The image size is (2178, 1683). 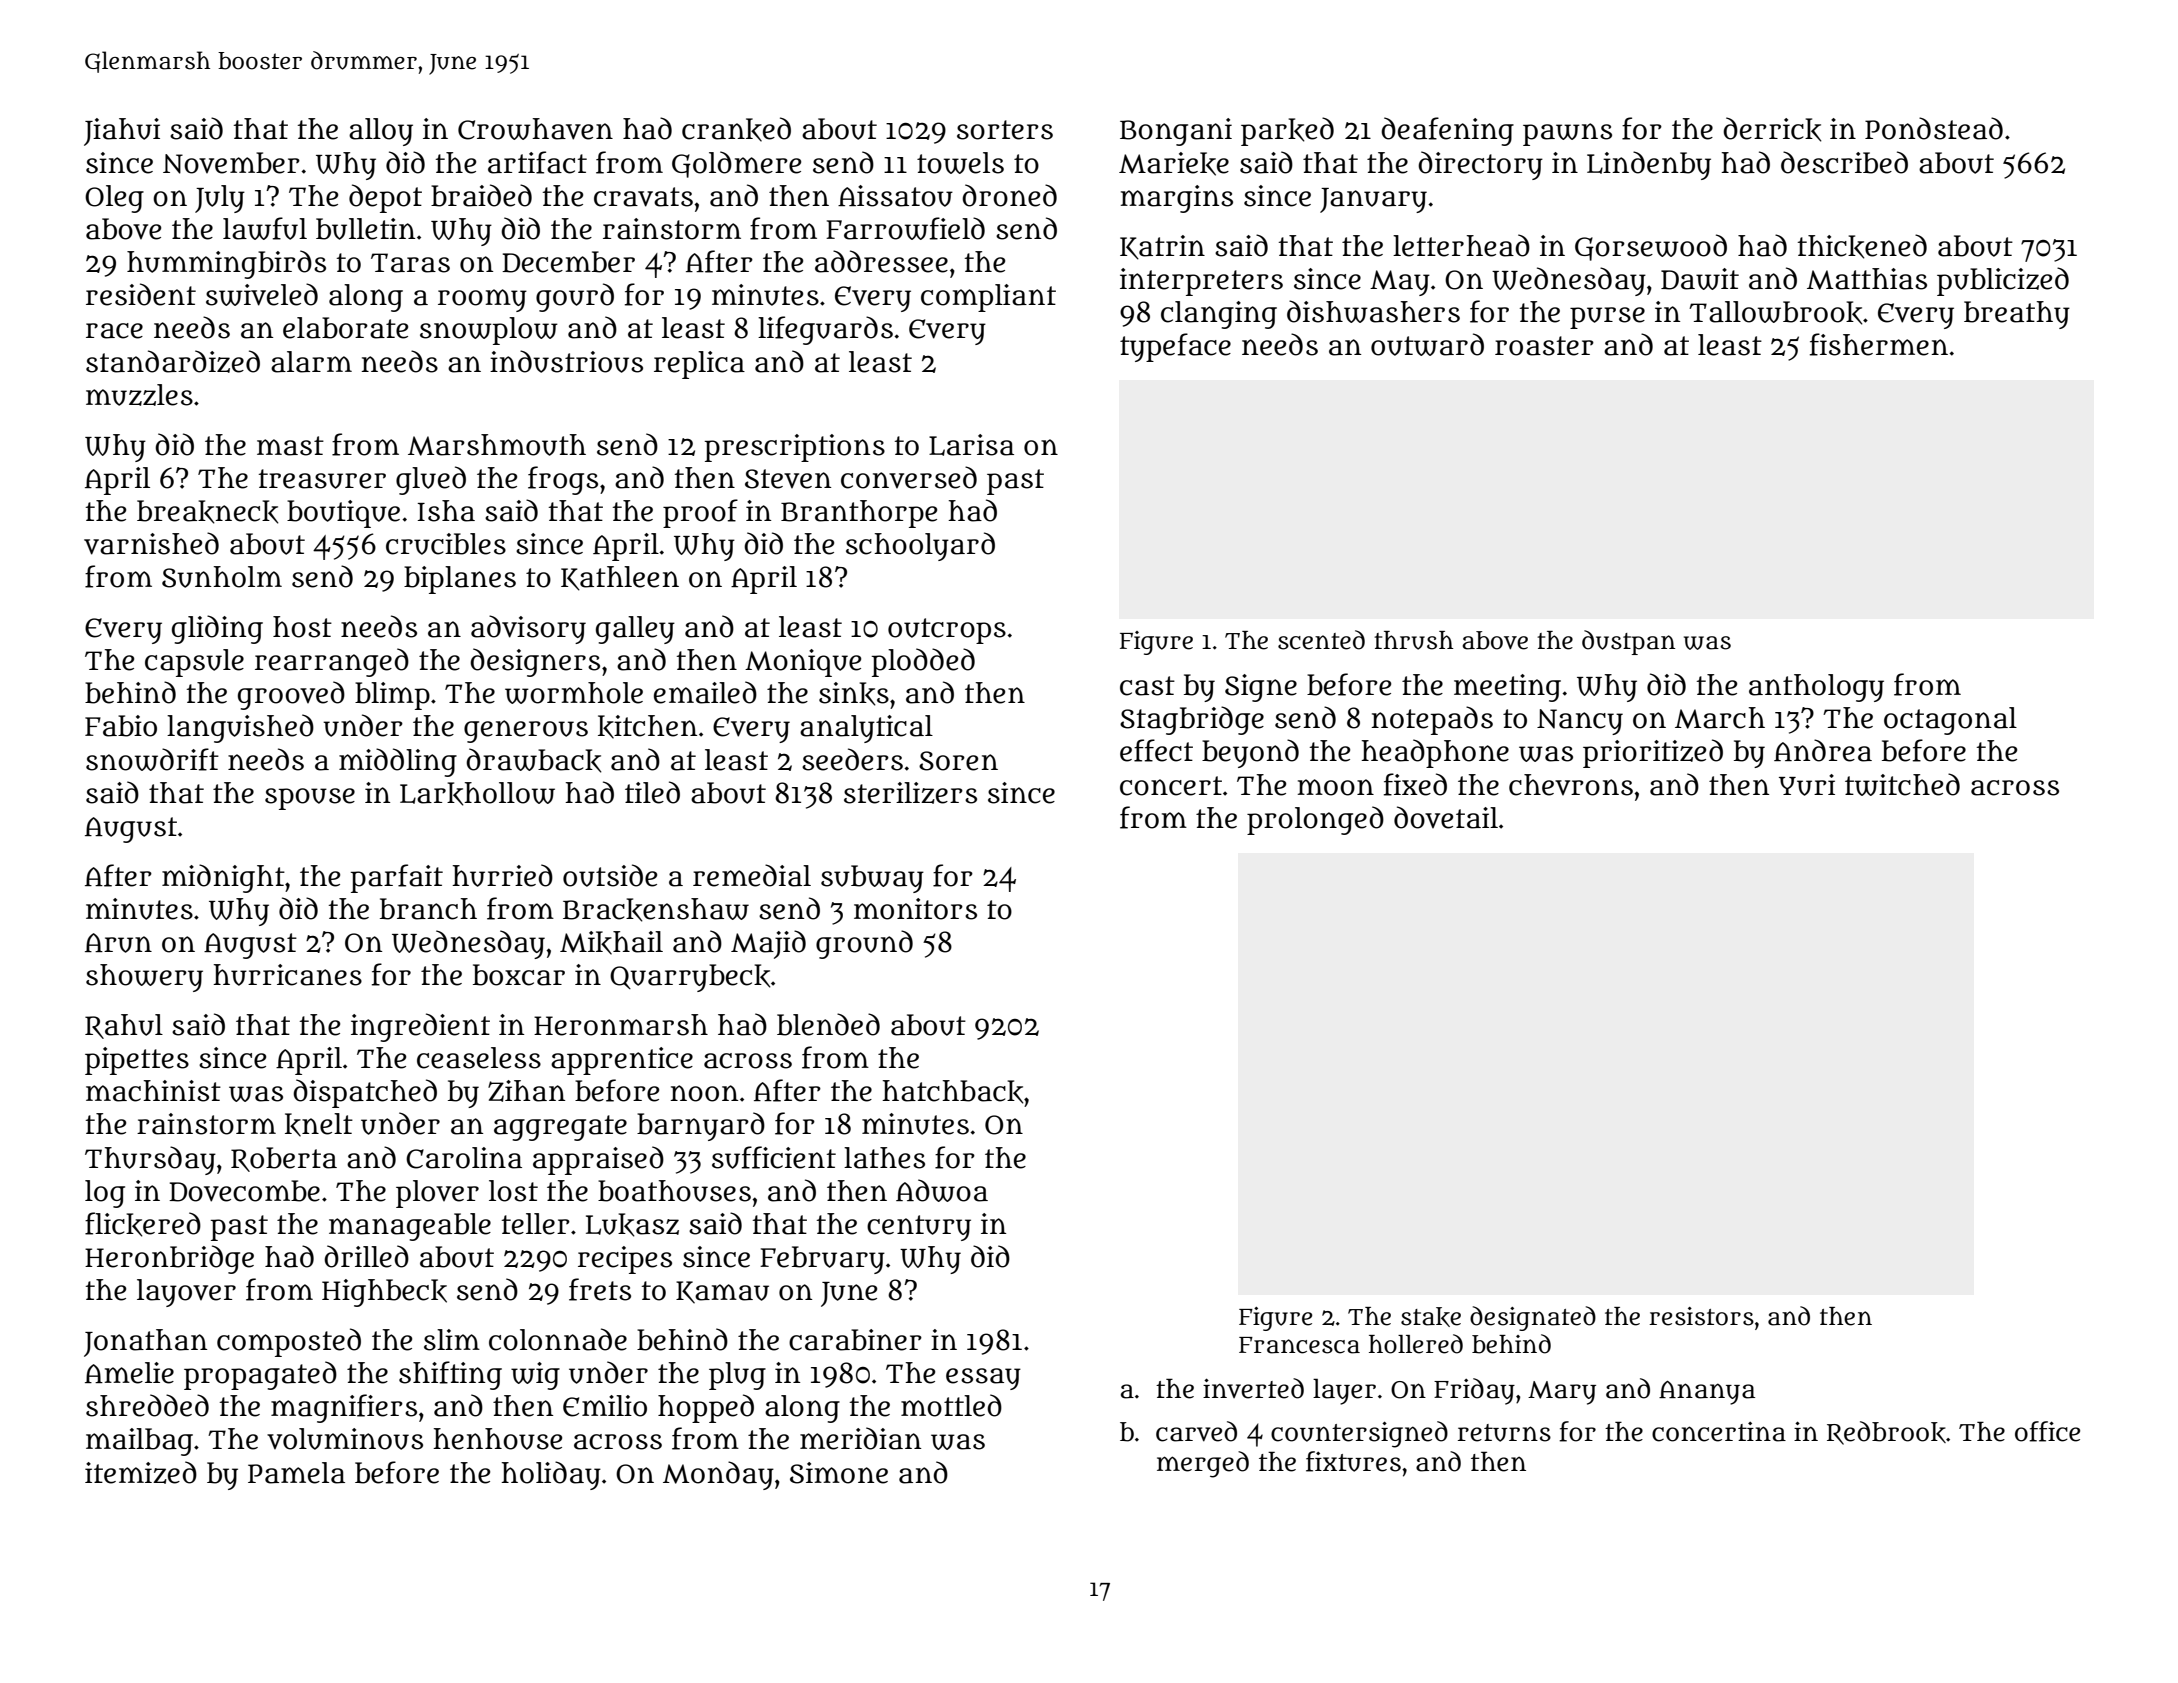 I want to click on Ananya, so click(x=1707, y=1393).
